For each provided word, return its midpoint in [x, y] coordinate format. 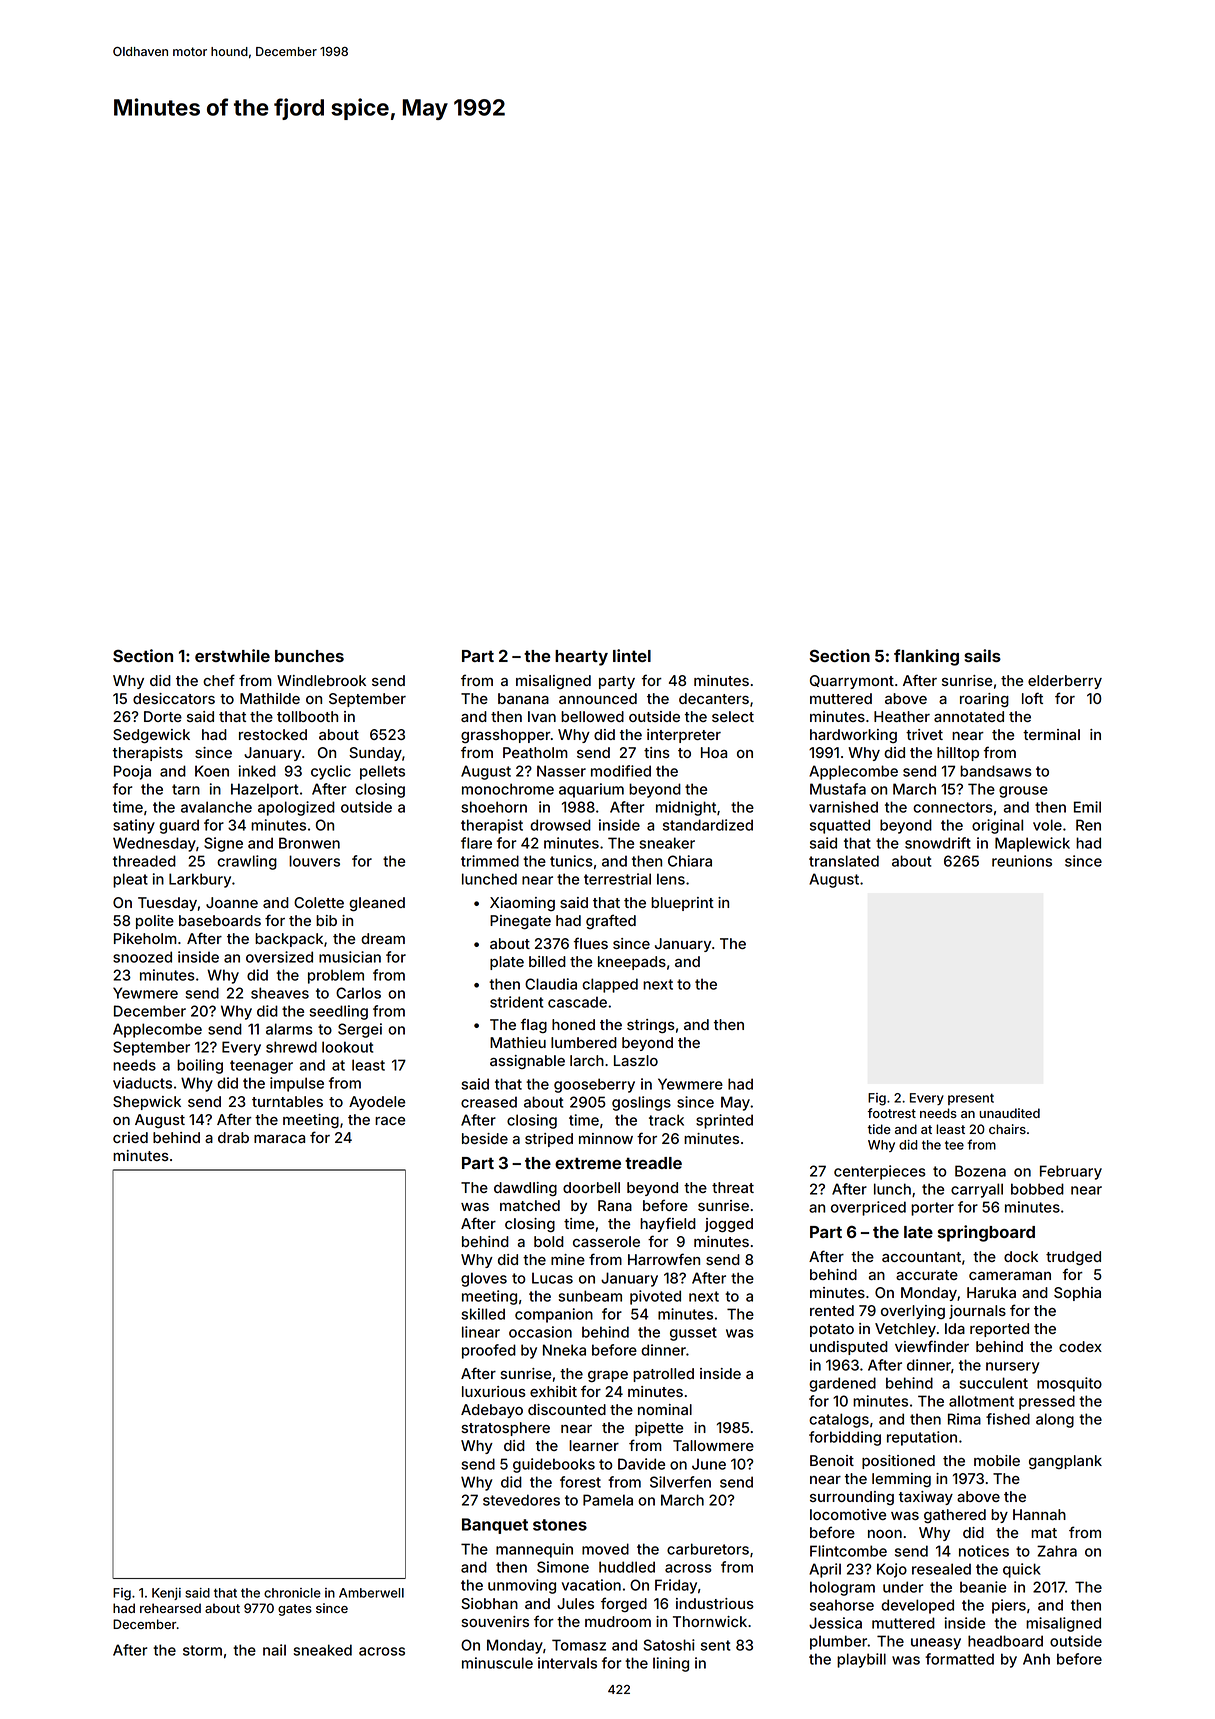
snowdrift [938, 843]
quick [1022, 1570]
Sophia [1077, 1294]
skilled [483, 1314]
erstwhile [232, 655]
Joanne [232, 902]
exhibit [553, 1391]
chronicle [292, 1593]
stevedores [521, 1500]
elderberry [1065, 682]
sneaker [667, 843]
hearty [581, 658]
